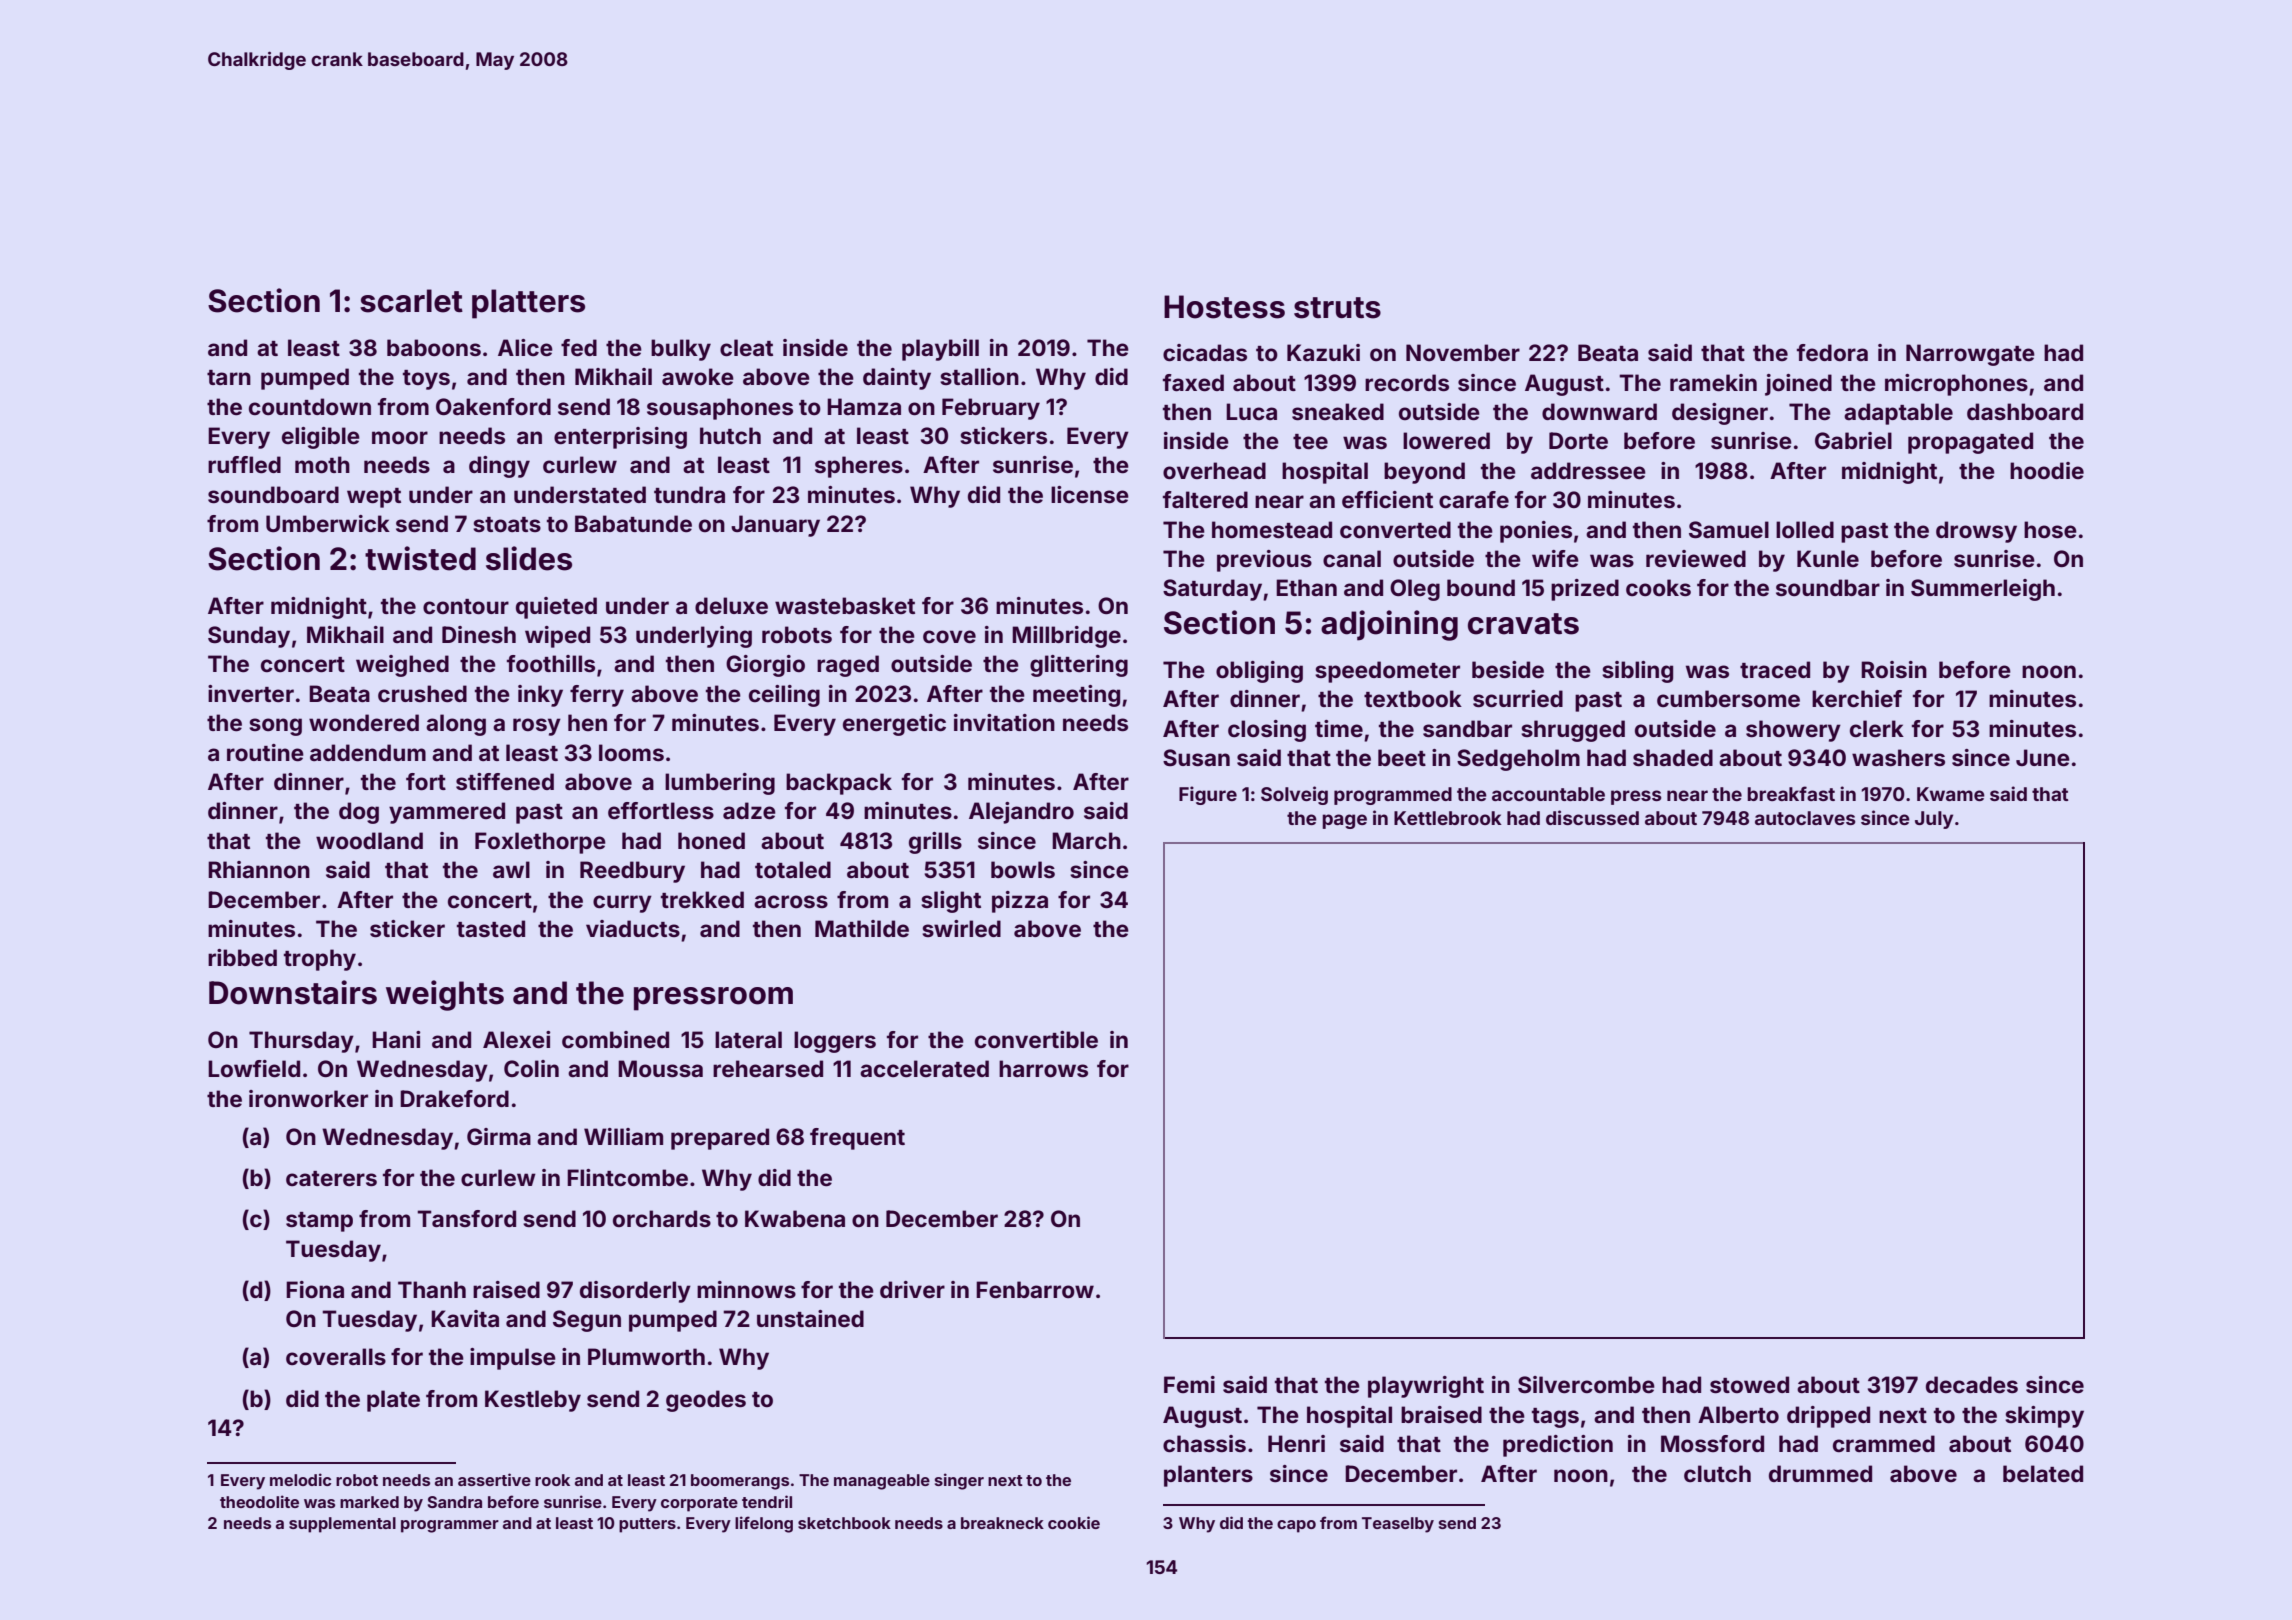 This screenshot has width=2292, height=1620. I want to click on Mossford, so click(1712, 1443).
